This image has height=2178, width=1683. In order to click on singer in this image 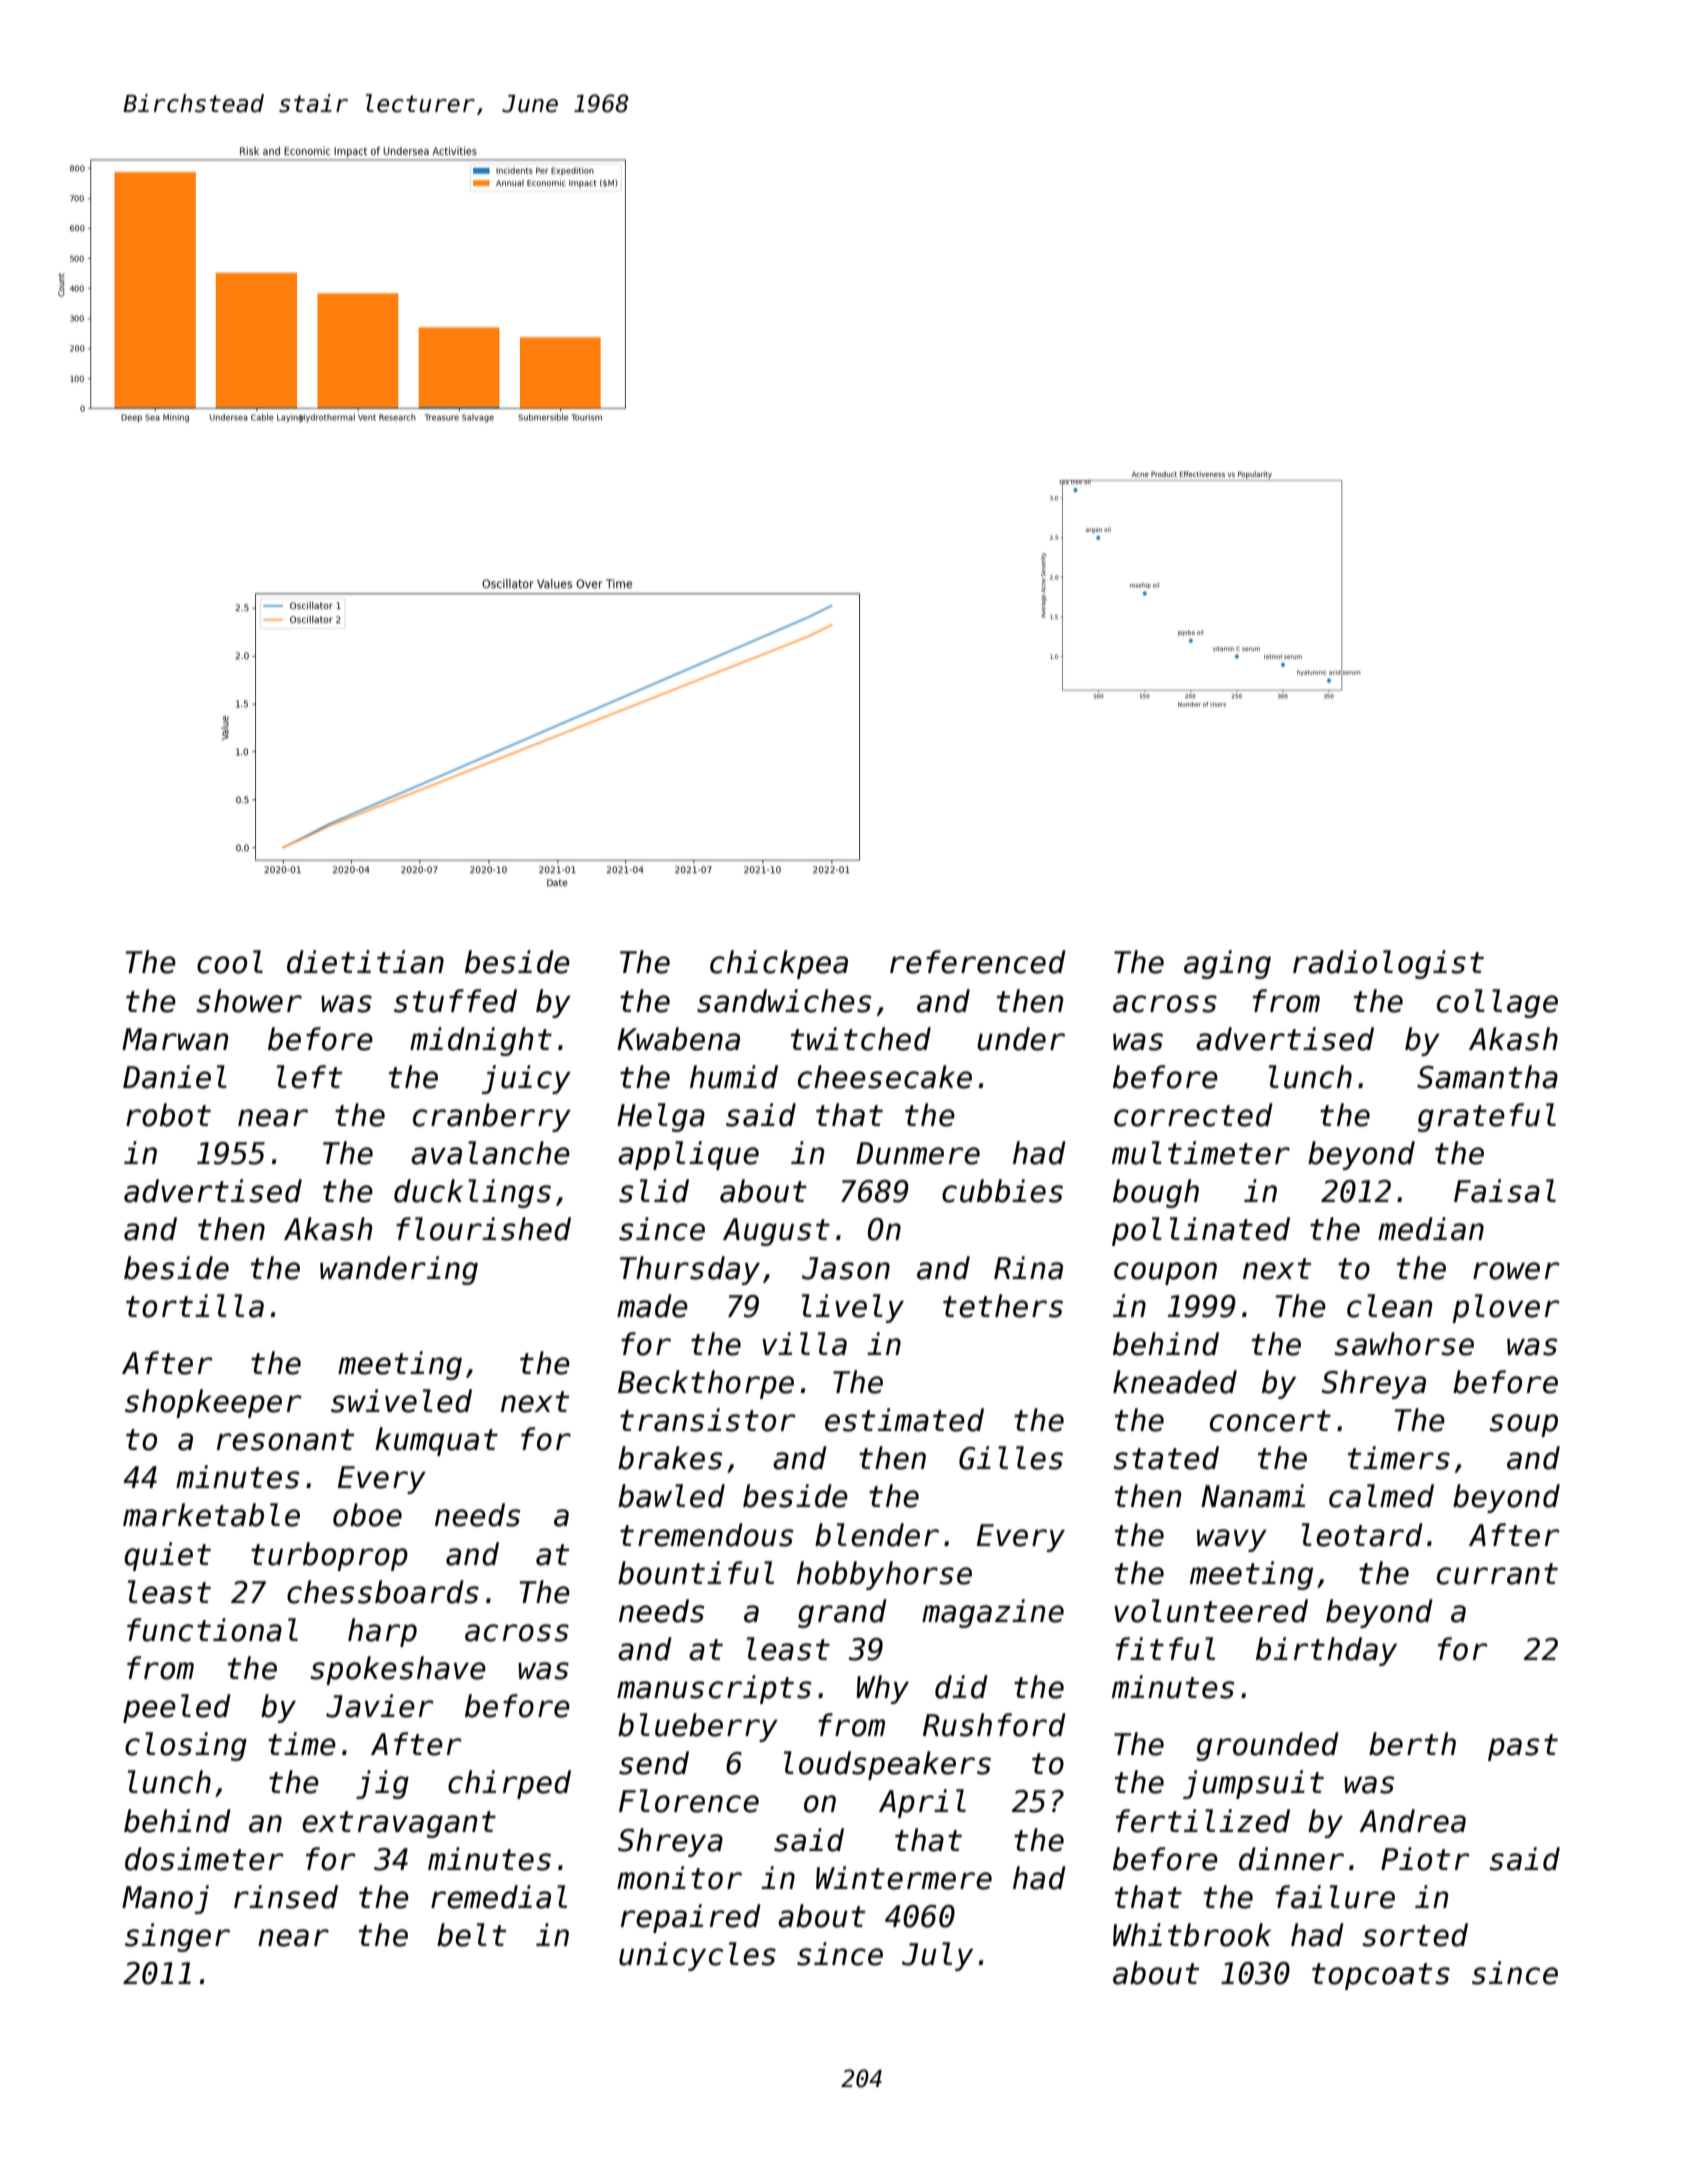, I will do `click(177, 1937)`.
